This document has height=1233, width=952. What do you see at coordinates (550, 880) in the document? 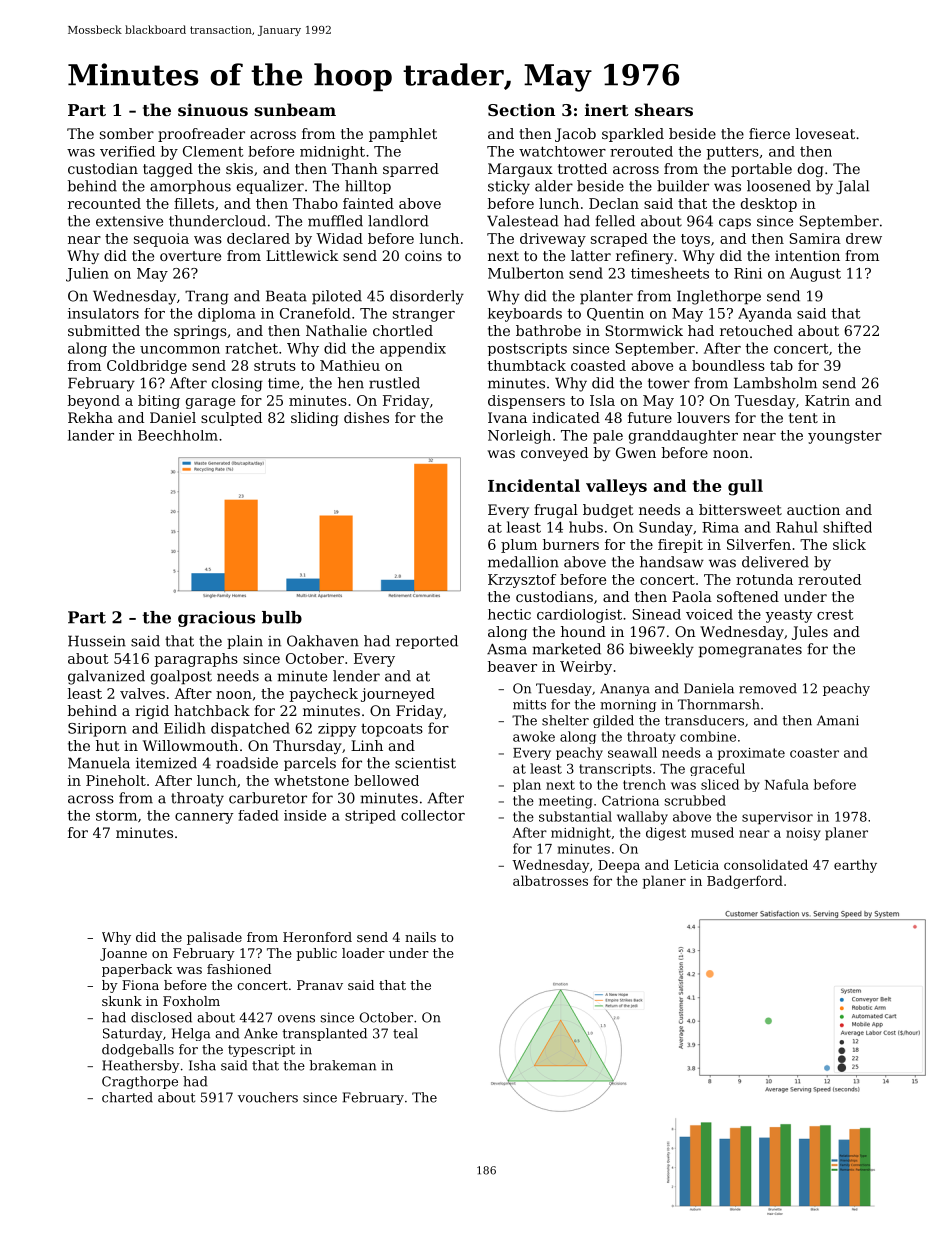
I see `albatrosses` at bounding box center [550, 880].
